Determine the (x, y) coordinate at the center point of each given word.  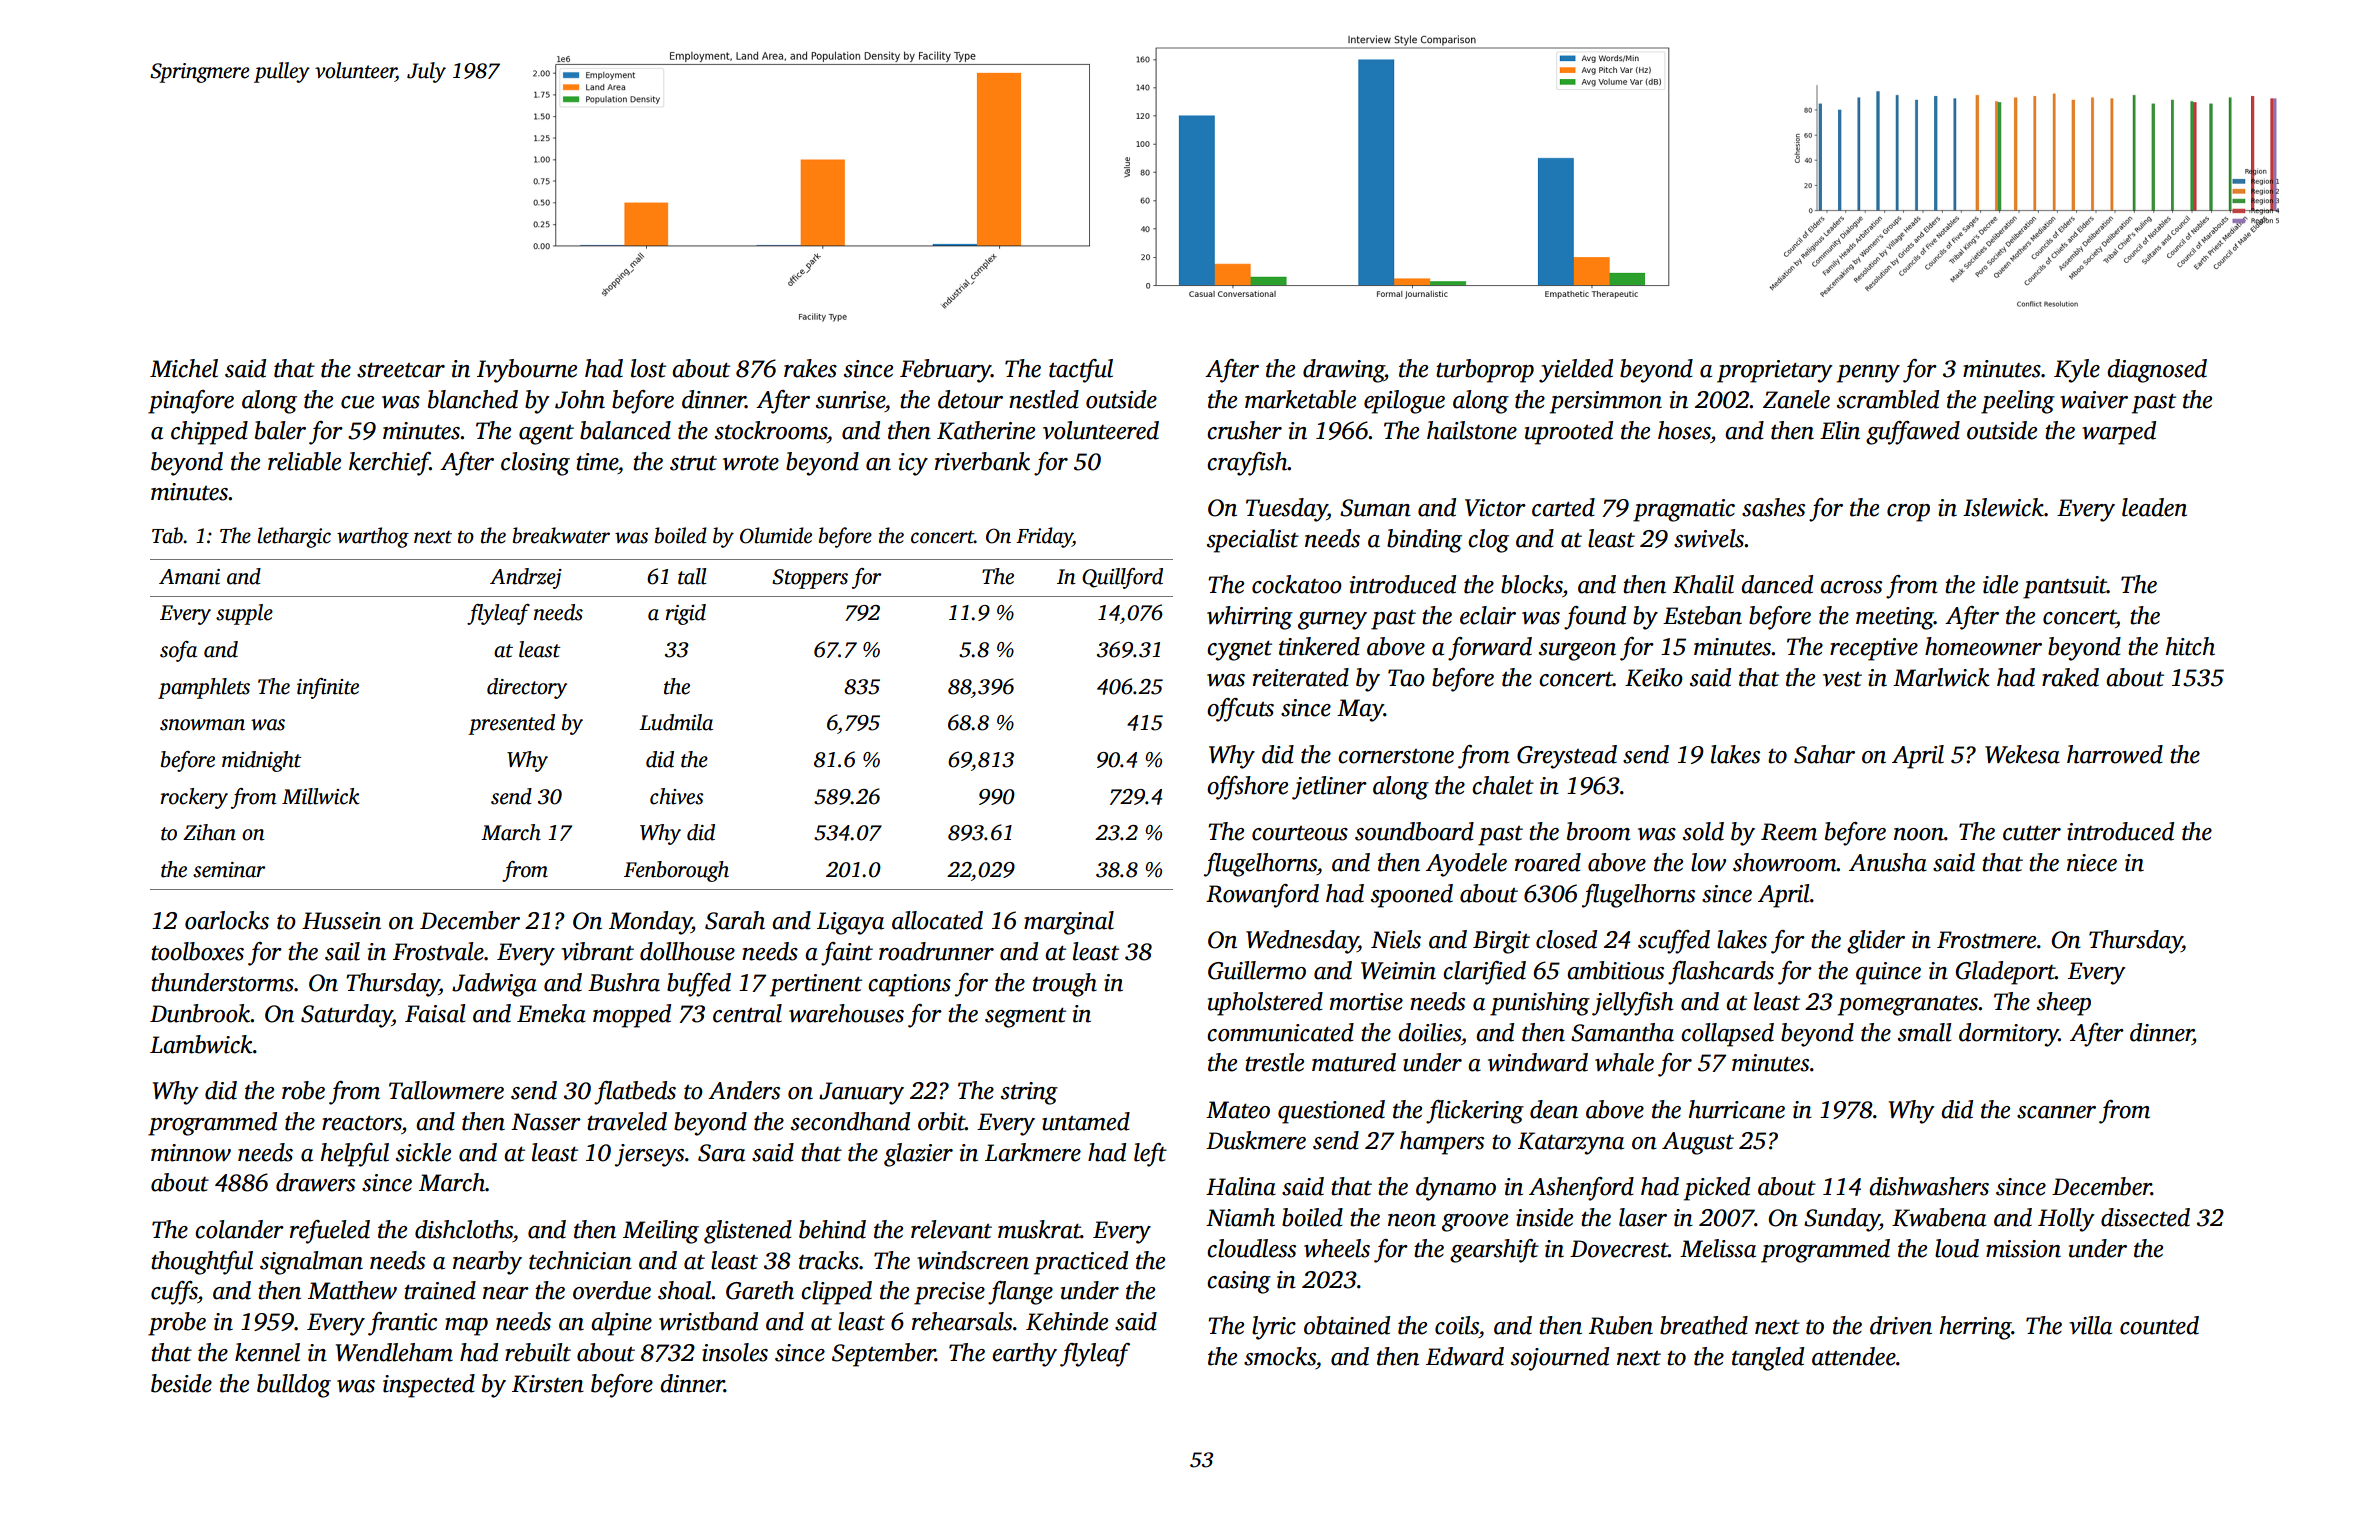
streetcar (401, 370)
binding (1424, 541)
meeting (1895, 618)
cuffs (174, 1293)
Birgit (1501, 942)
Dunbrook (200, 1013)
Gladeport (2005, 973)
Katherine (986, 430)
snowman (202, 725)
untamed (1086, 1121)
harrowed (2115, 754)
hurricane (1737, 1109)
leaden (2154, 507)
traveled (627, 1121)
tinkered (1319, 646)
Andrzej (526, 578)
